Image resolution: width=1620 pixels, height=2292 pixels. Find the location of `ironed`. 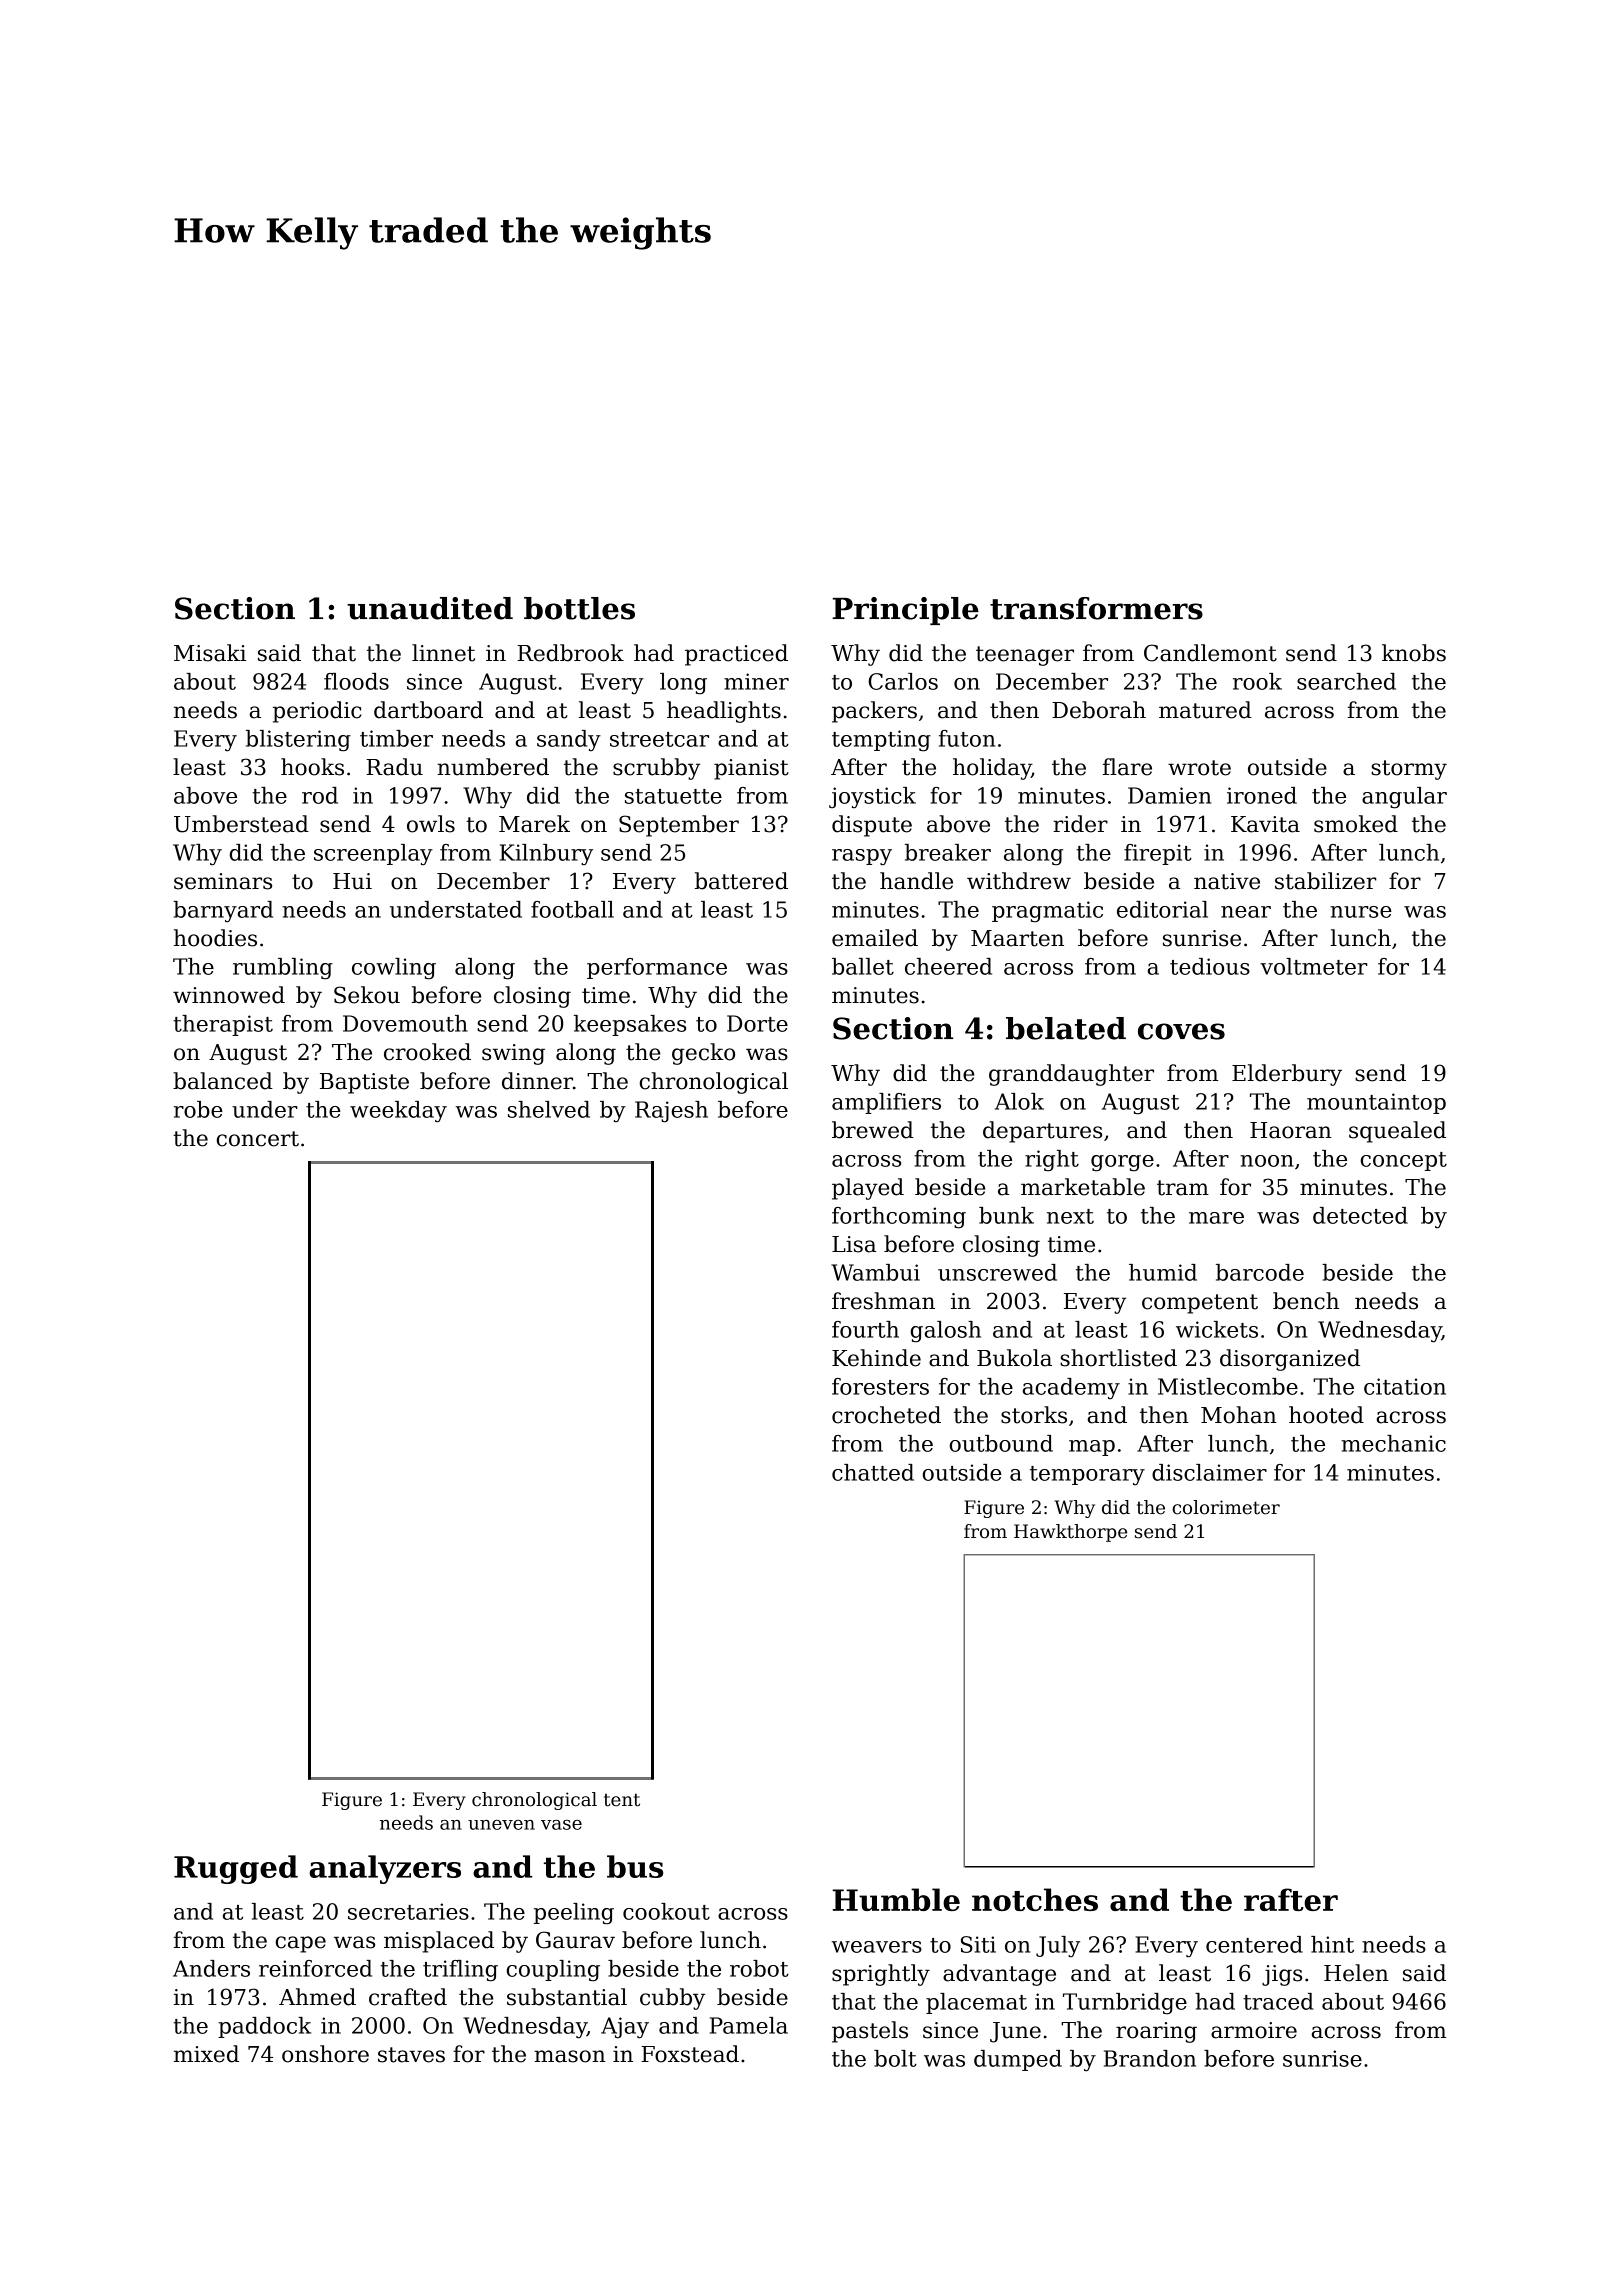

ironed is located at coordinates (1262, 795).
